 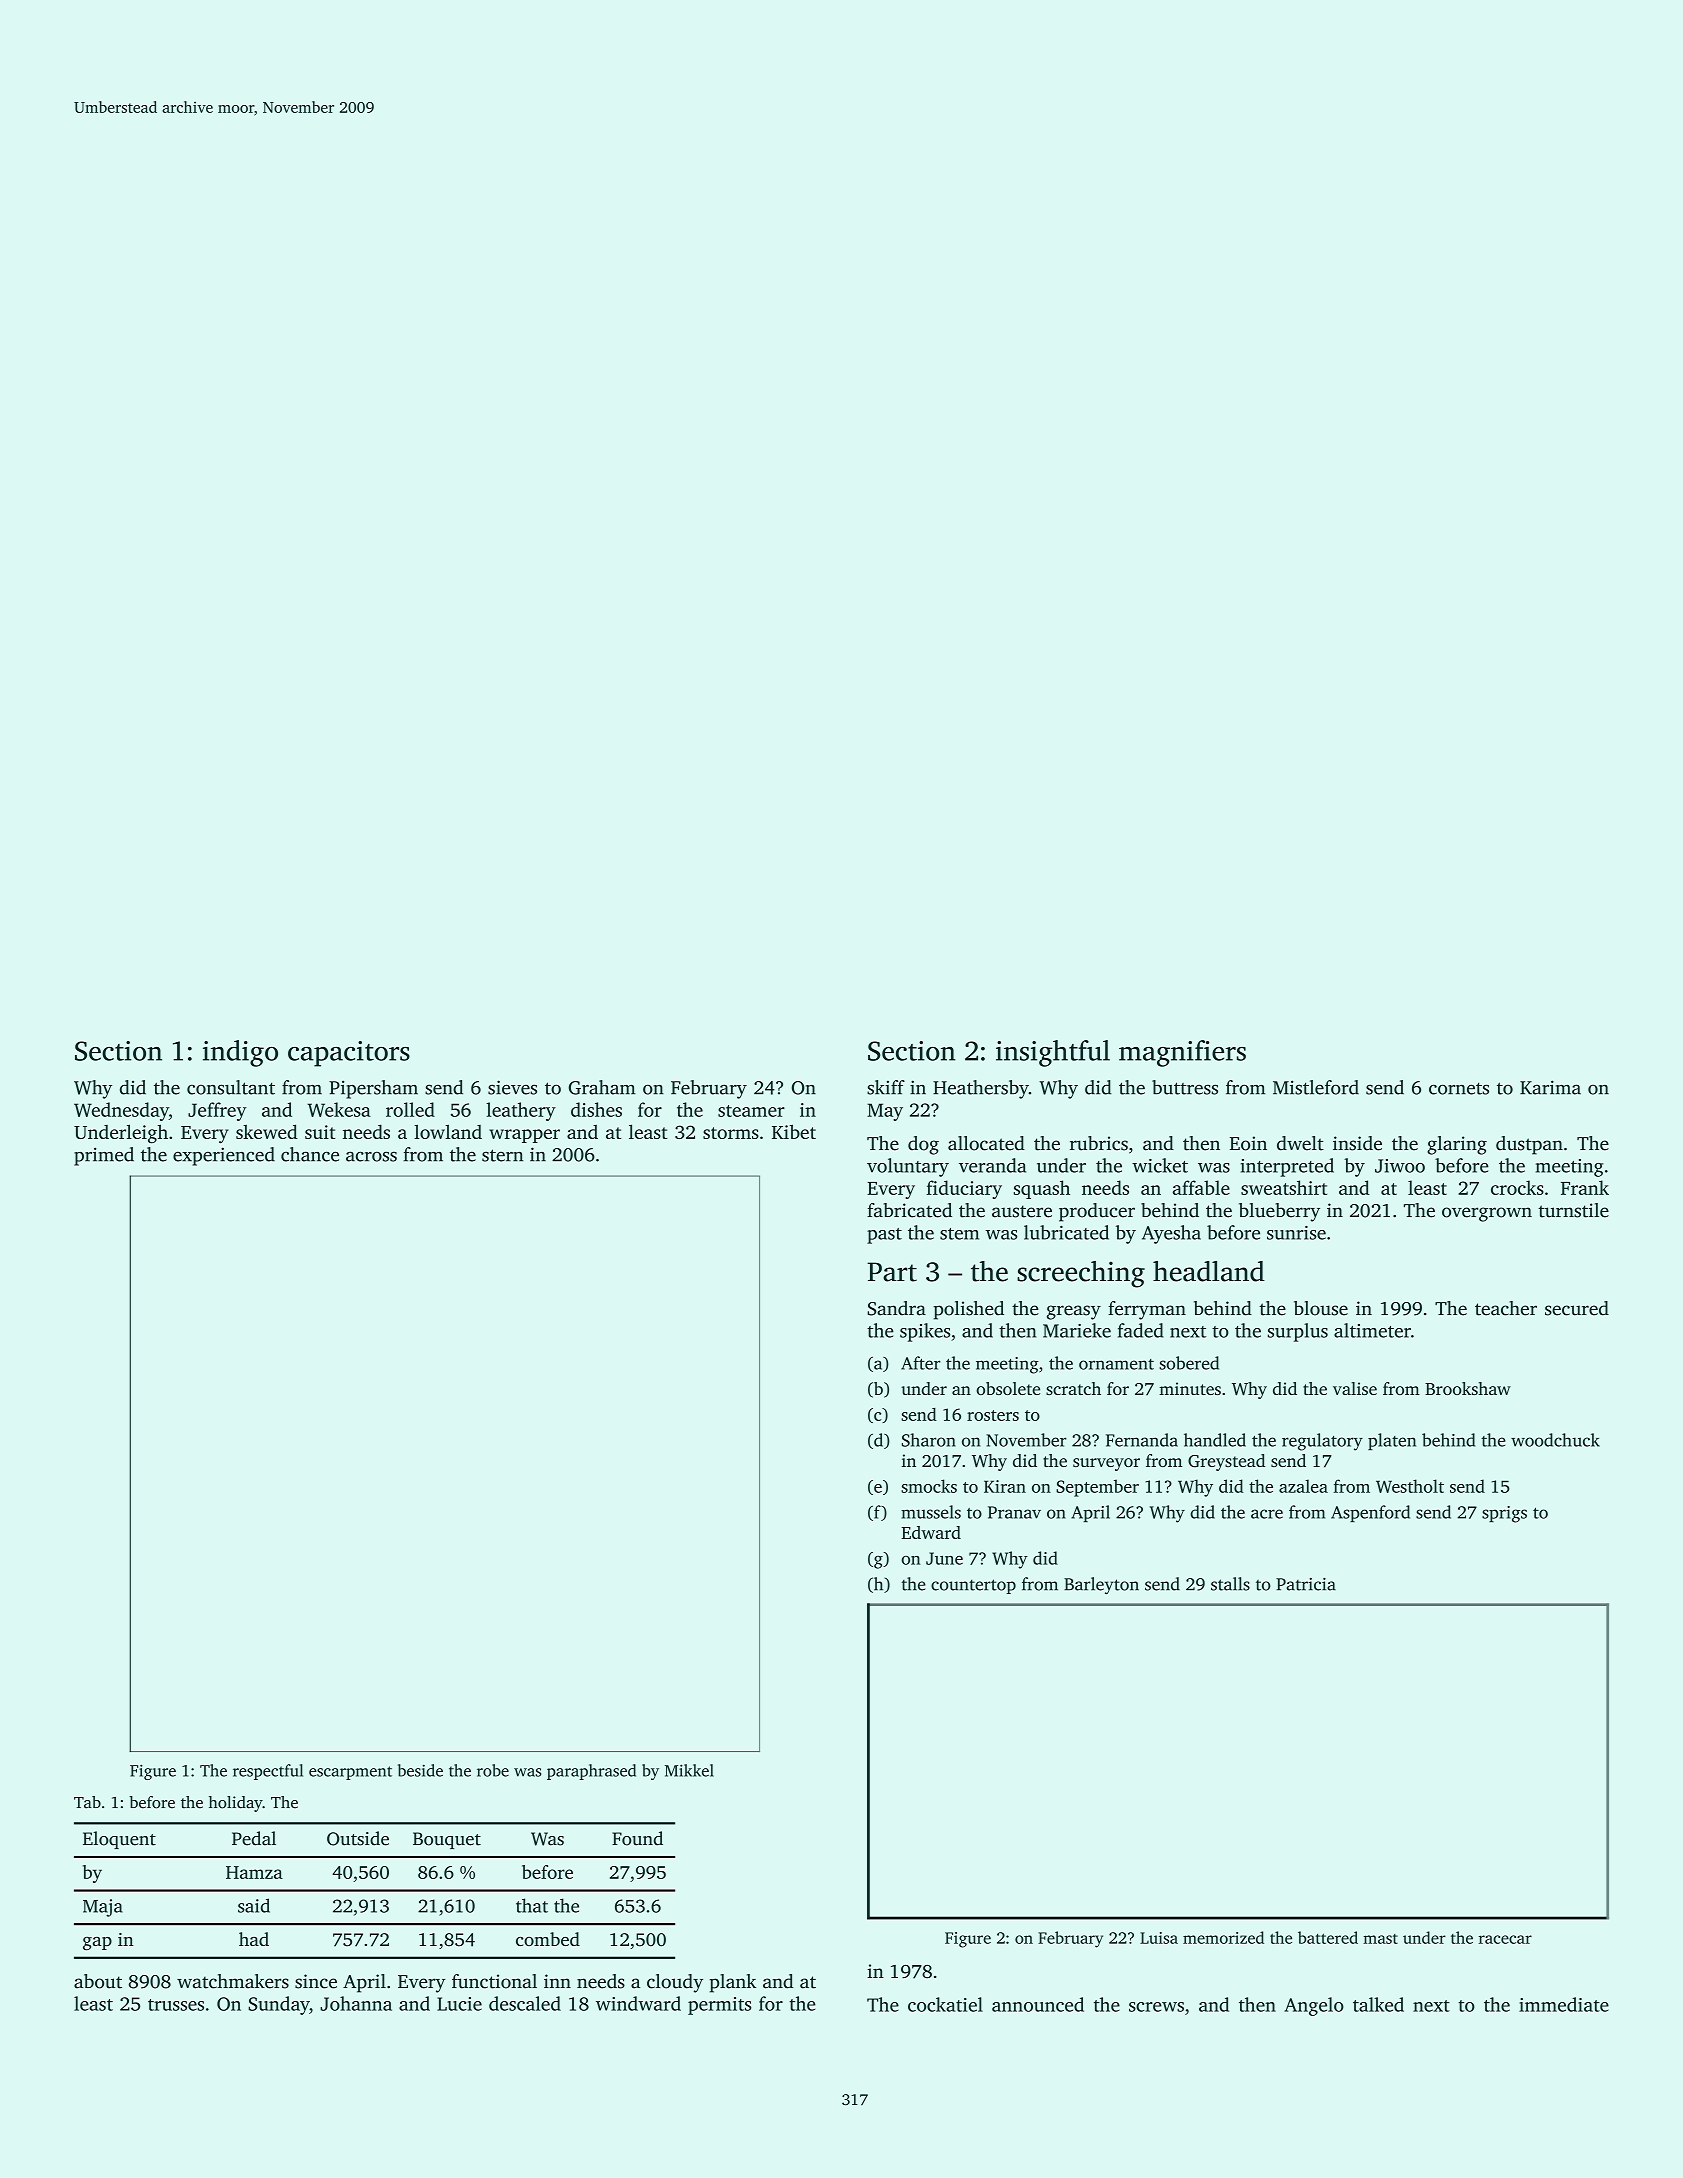 I want to click on said, so click(x=254, y=1905).
